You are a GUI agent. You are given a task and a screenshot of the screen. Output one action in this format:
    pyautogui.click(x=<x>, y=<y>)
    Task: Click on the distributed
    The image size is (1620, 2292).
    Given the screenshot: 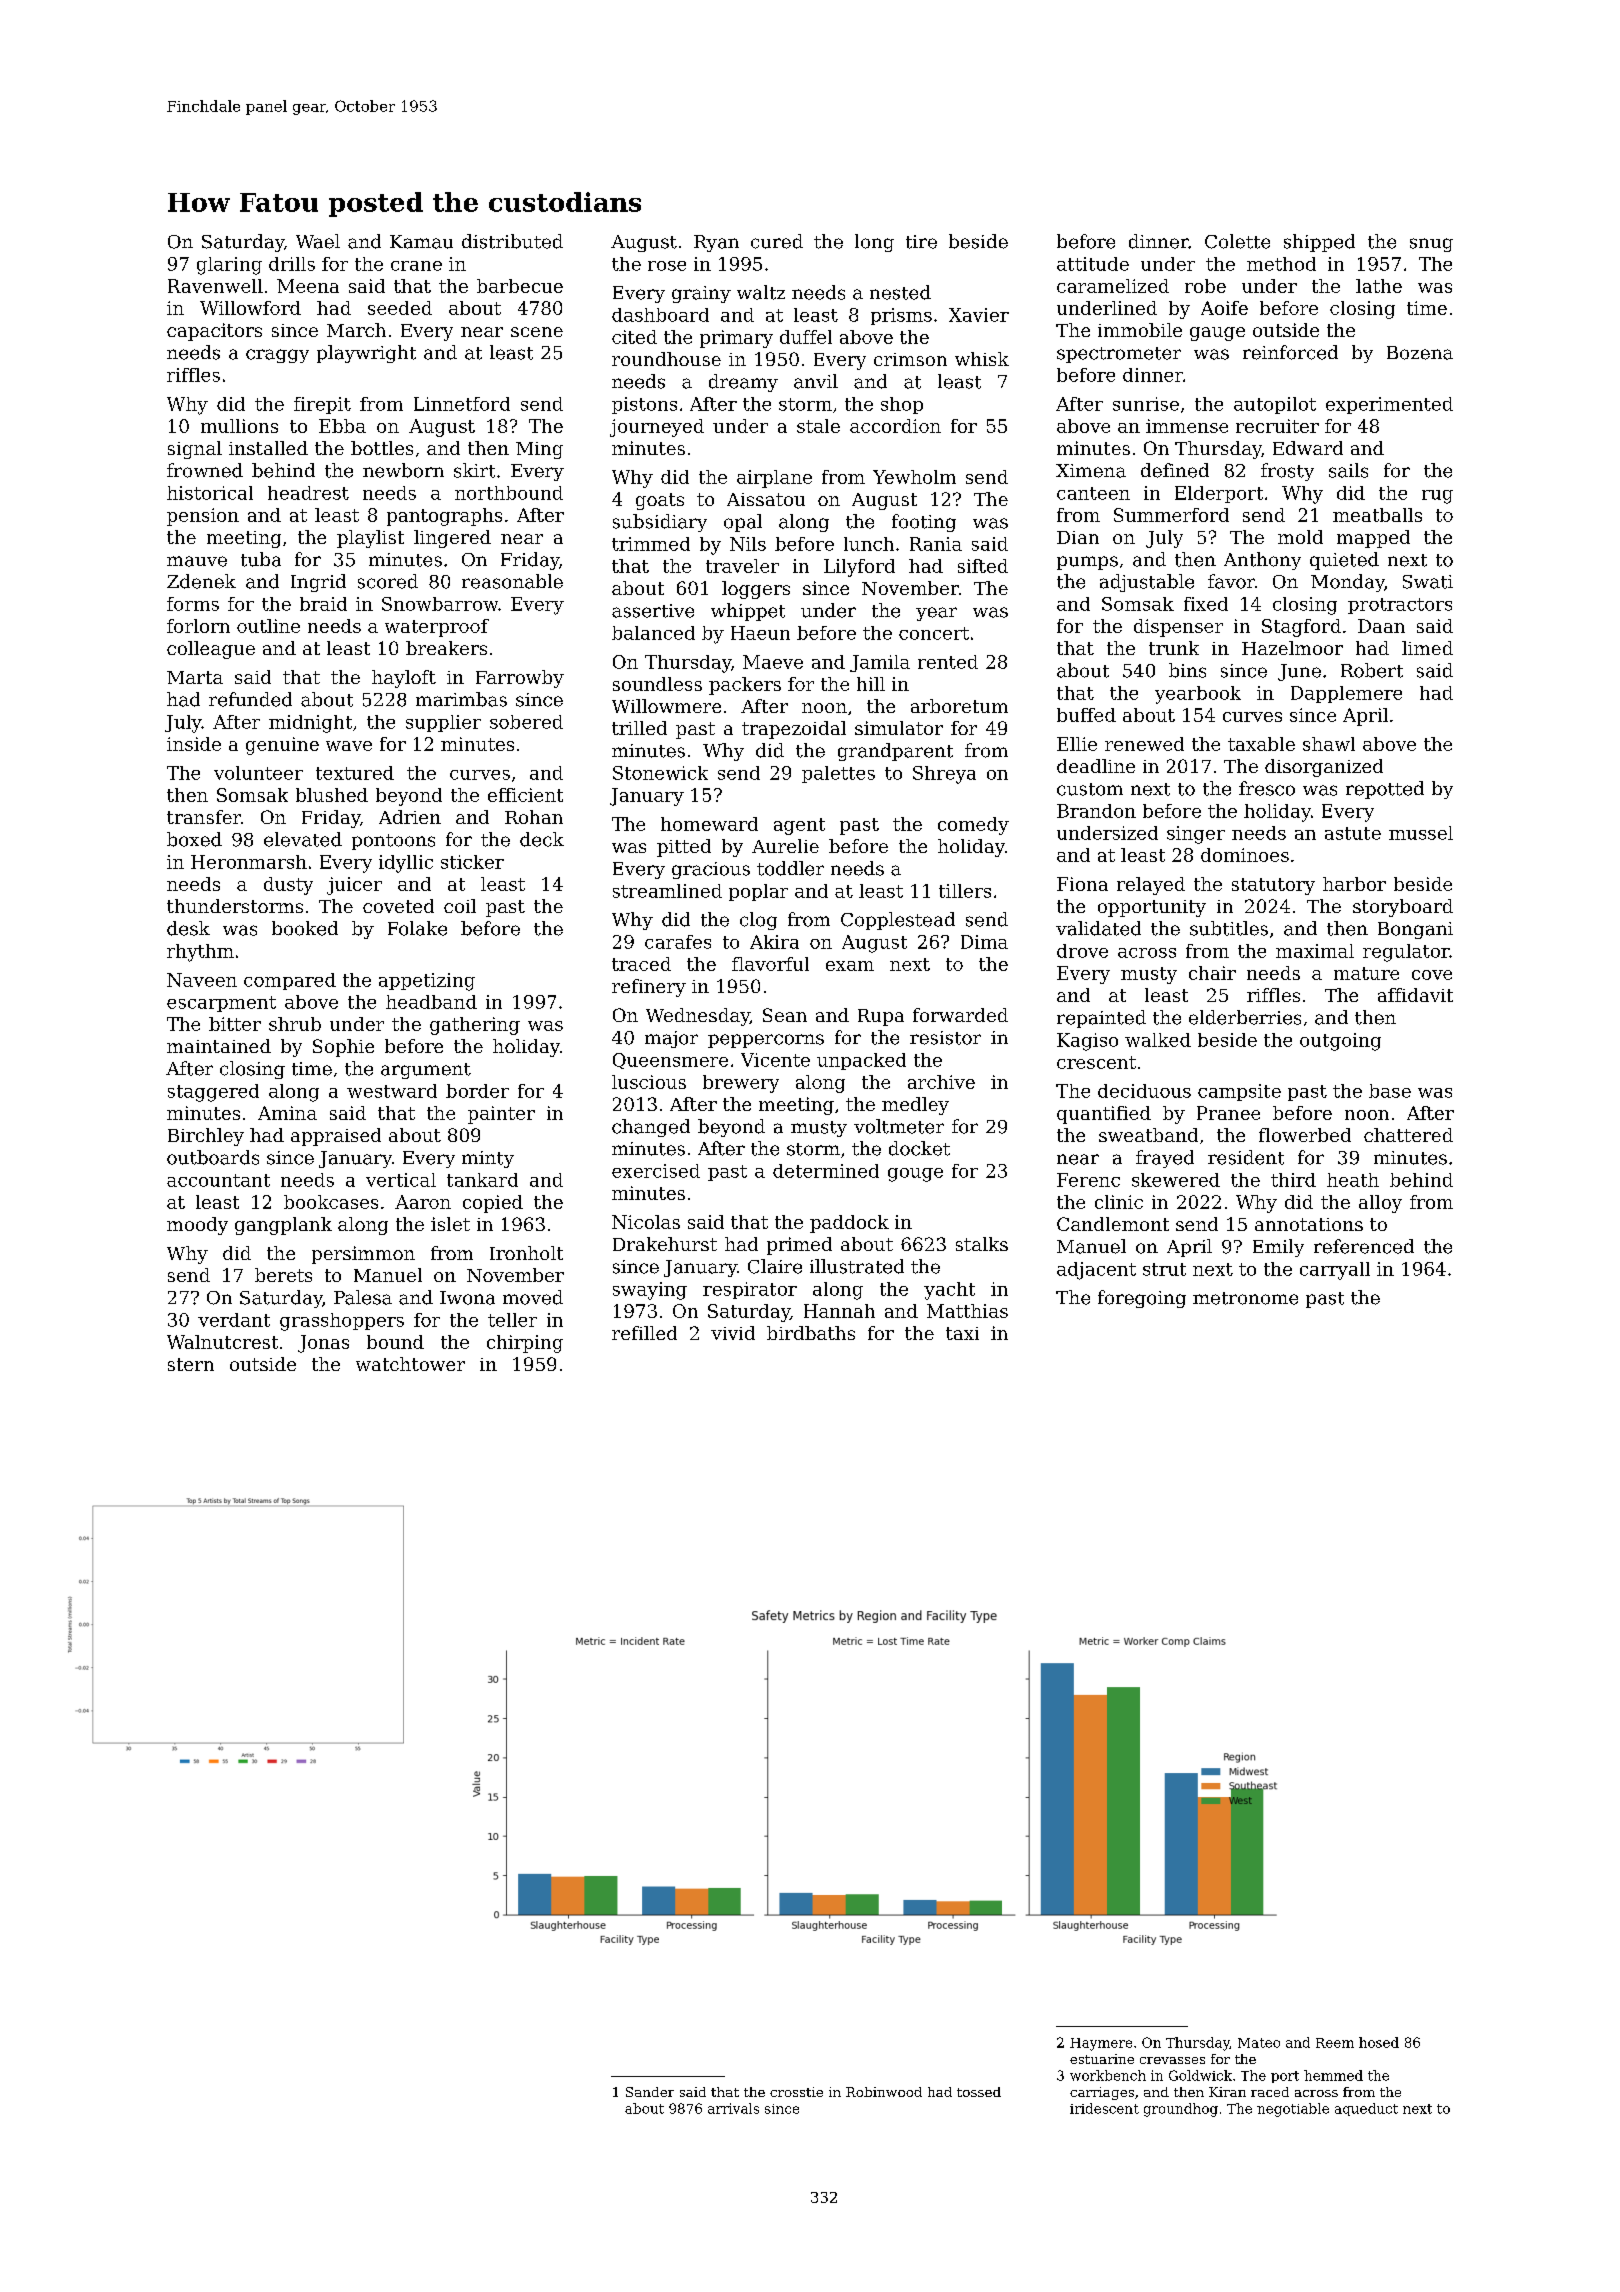 What is the action you would take?
    pyautogui.click(x=512, y=241)
